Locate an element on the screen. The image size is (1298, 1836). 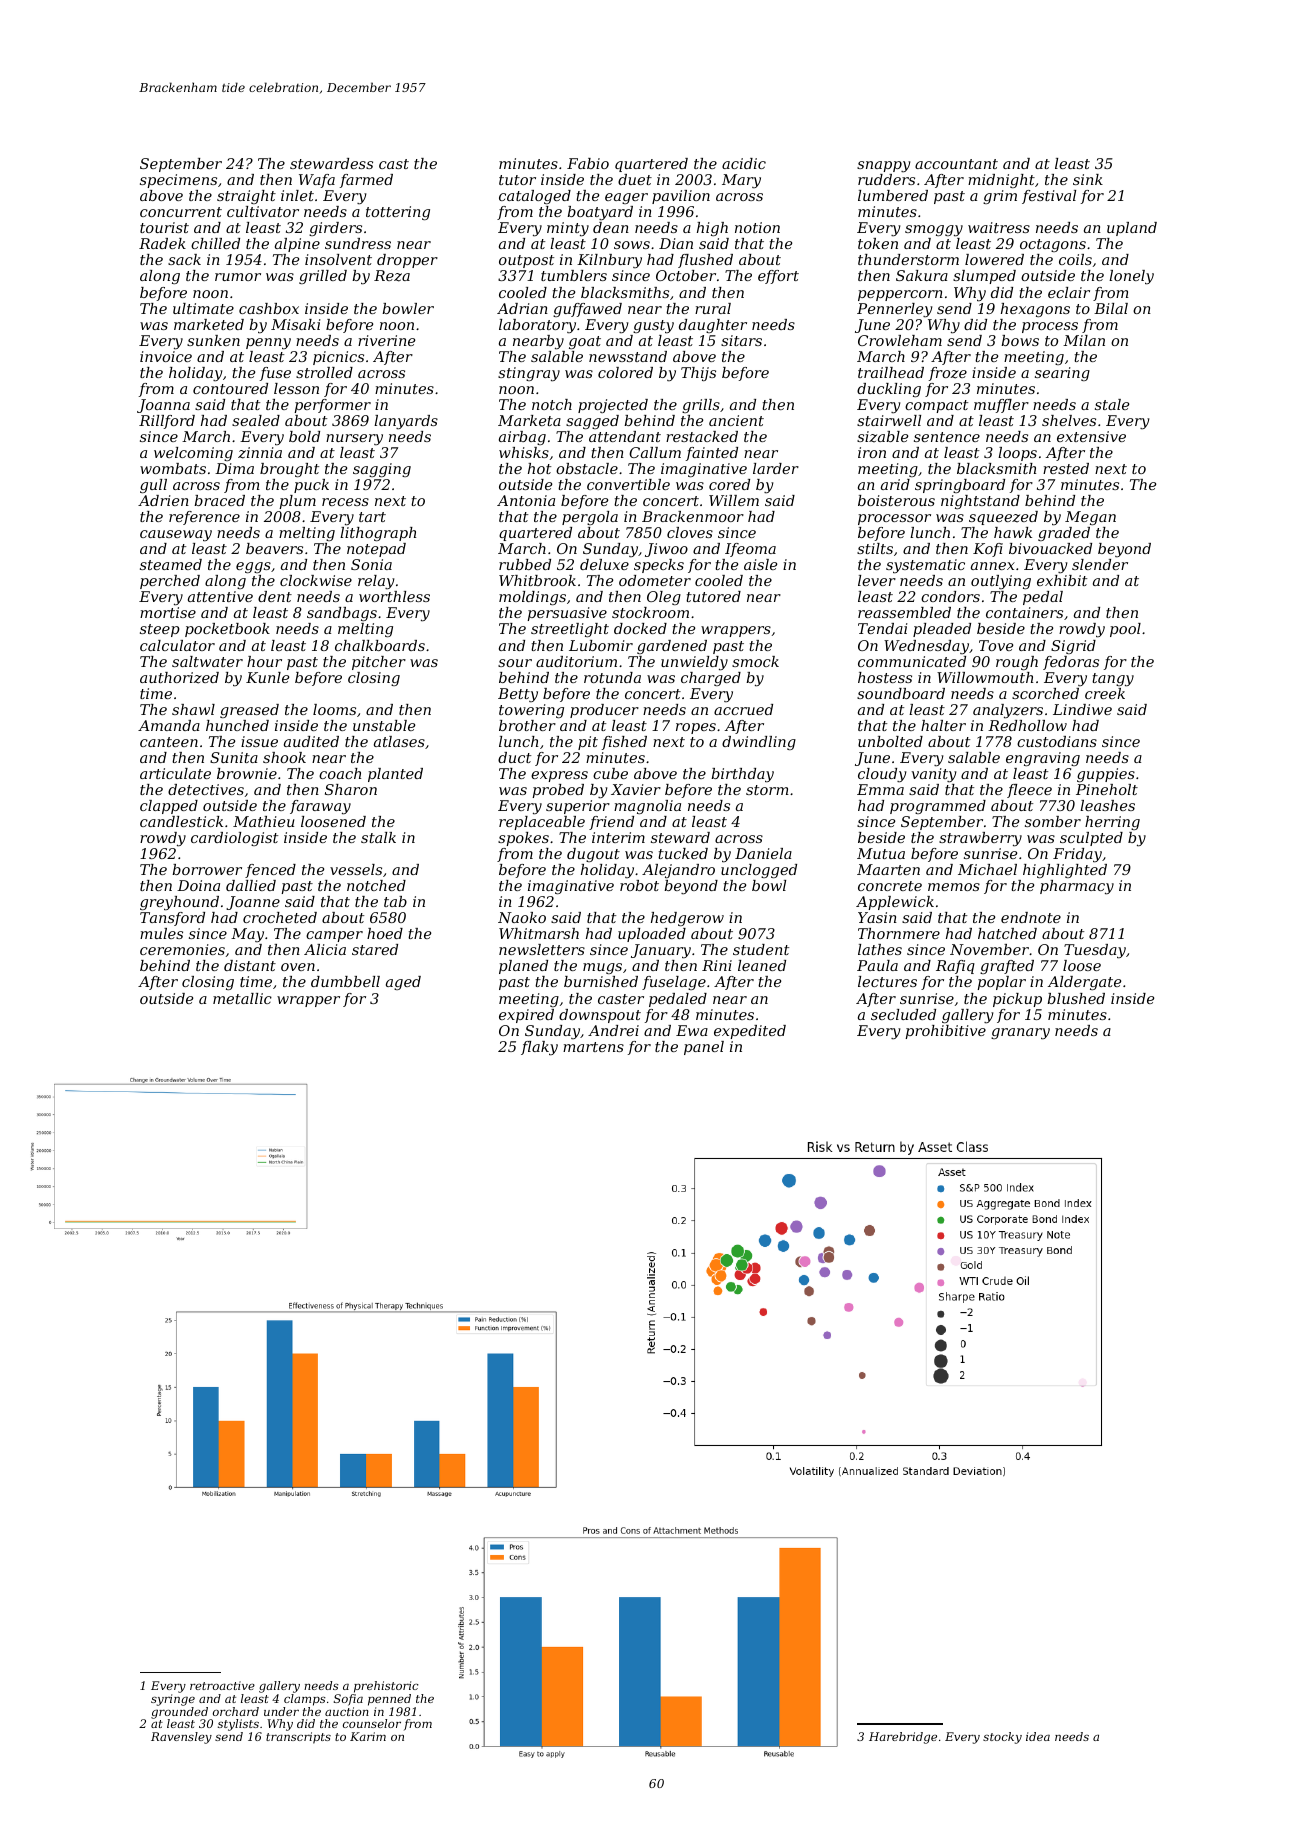
sink is located at coordinates (1088, 179).
